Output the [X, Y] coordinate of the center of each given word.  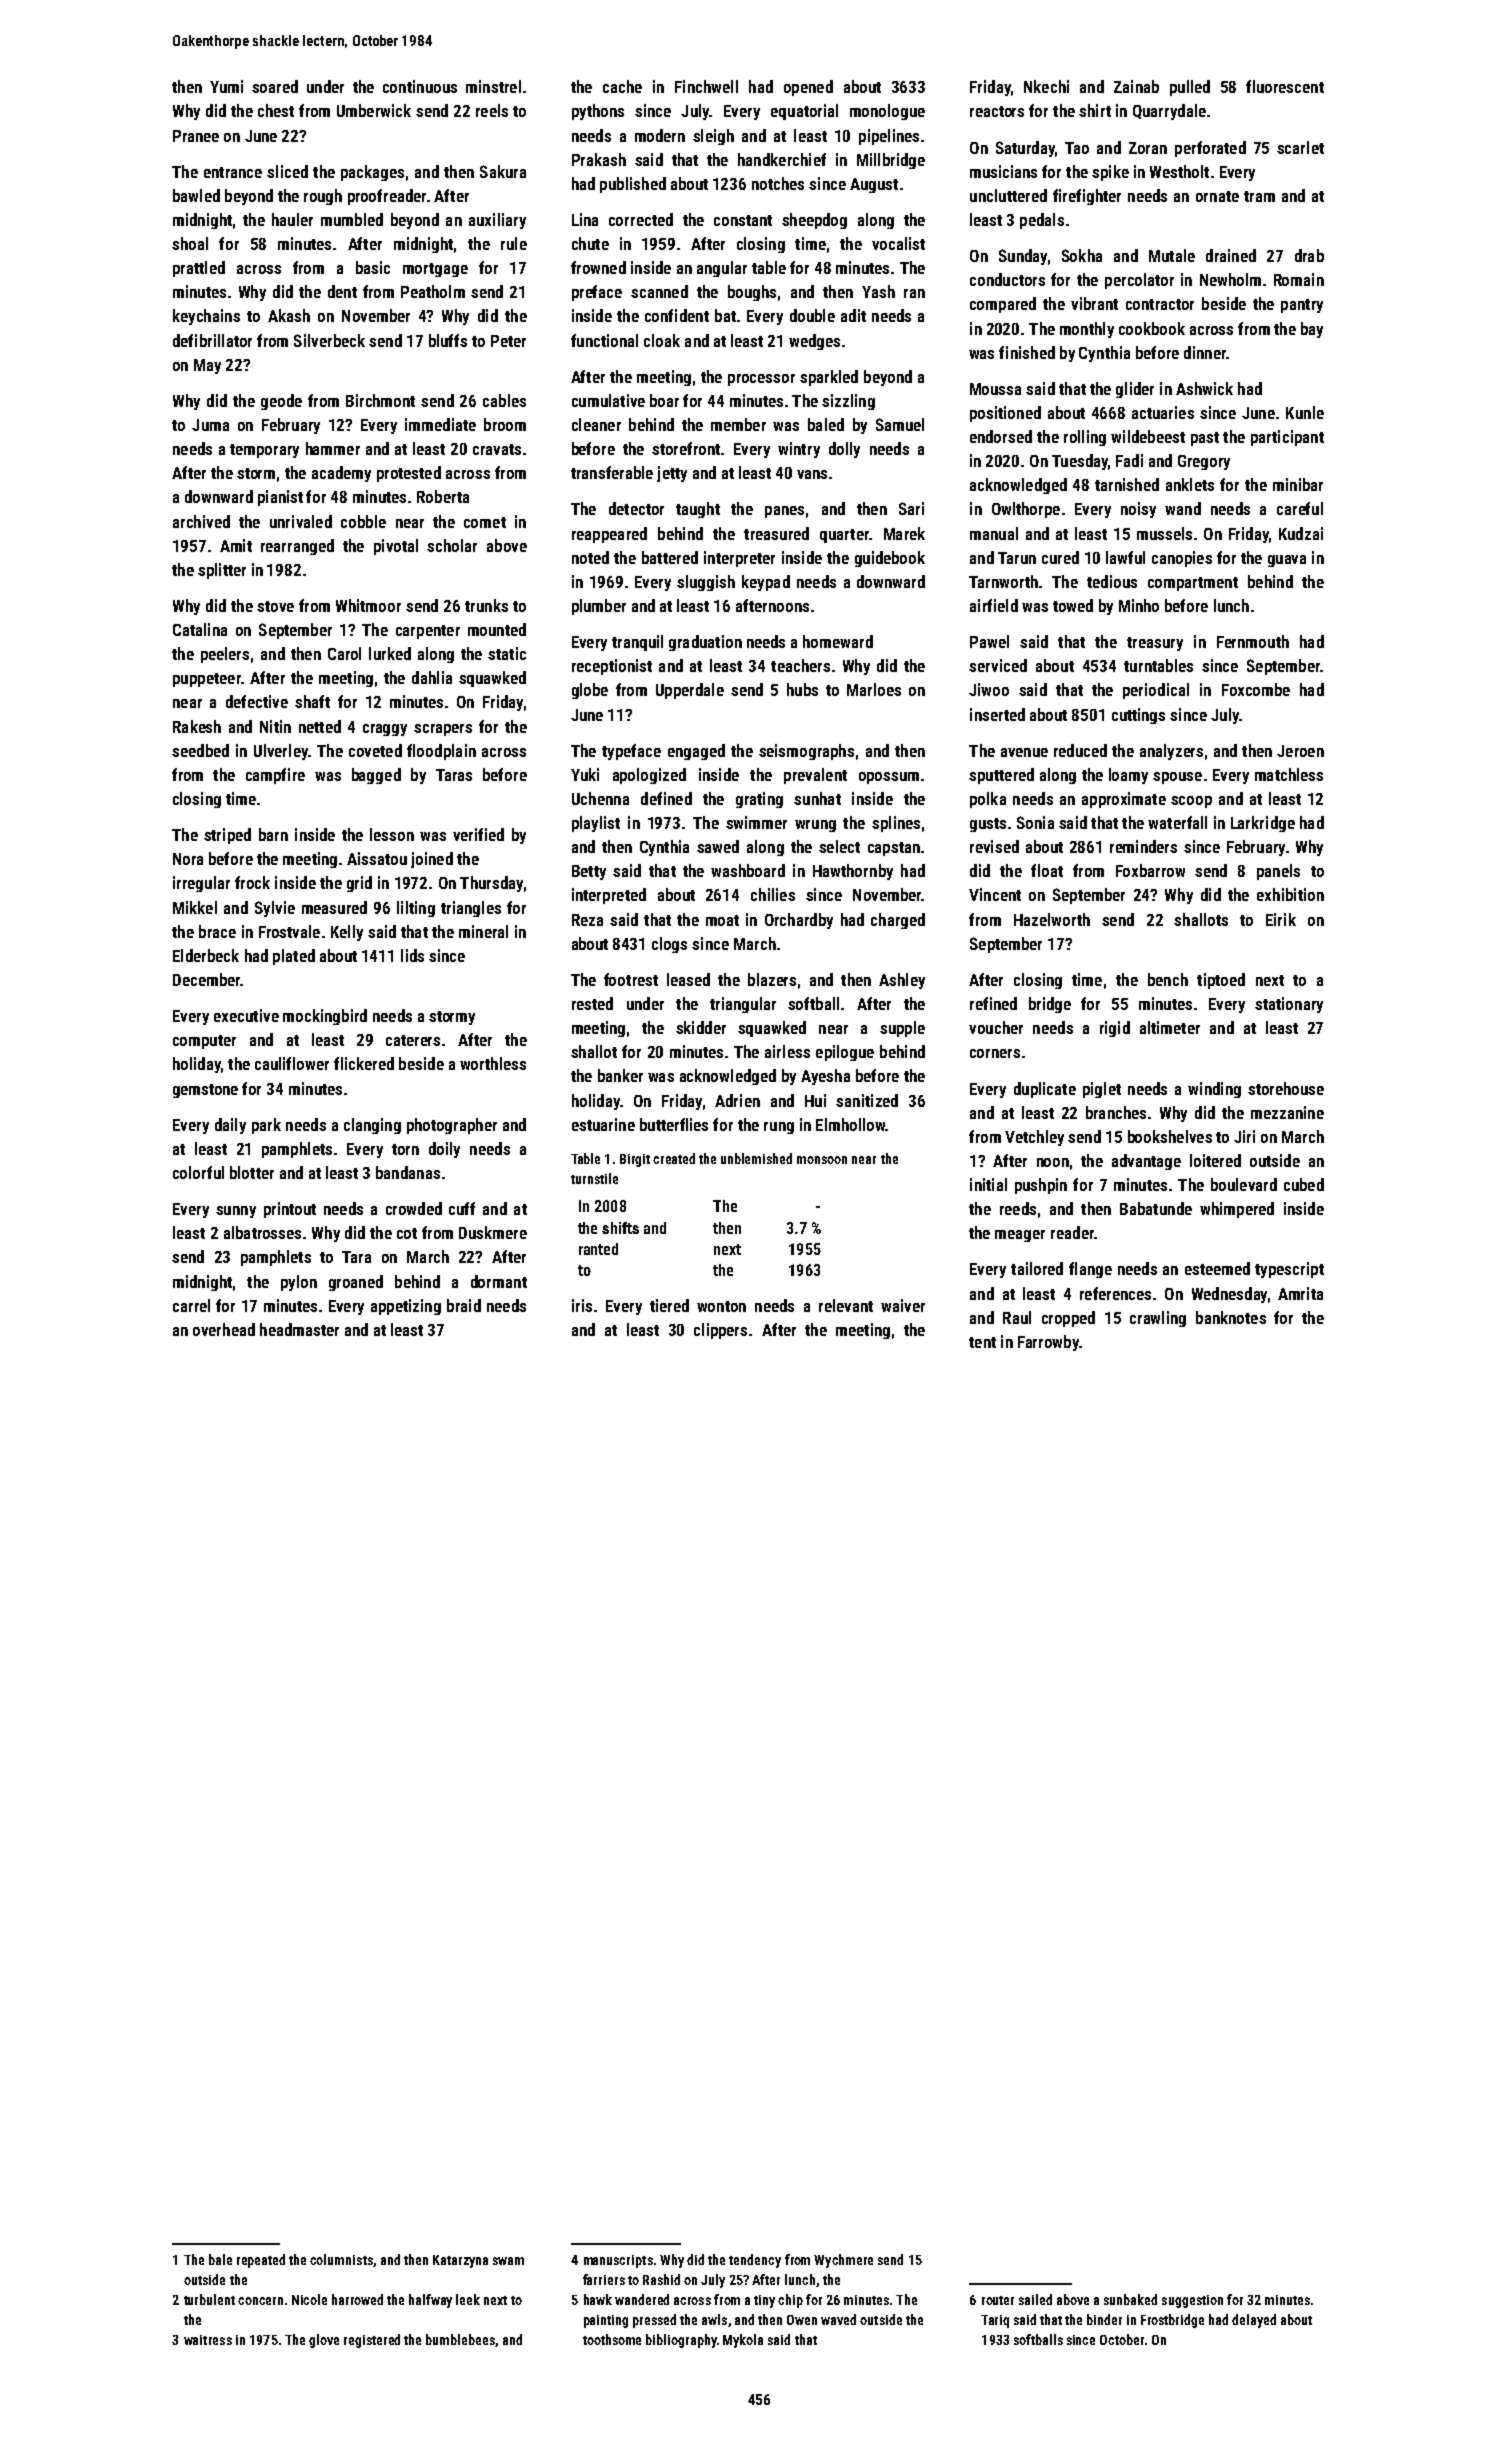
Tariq [995, 2321]
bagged [376, 776]
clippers [720, 1331]
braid [464, 1305]
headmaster [299, 1329]
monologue [887, 112]
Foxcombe [1256, 689]
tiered [669, 1305]
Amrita [1300, 1293]
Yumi [226, 86]
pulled [1190, 88]
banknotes [1231, 1317]
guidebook [890, 559]
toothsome [612, 2339]
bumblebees [460, 2339]
